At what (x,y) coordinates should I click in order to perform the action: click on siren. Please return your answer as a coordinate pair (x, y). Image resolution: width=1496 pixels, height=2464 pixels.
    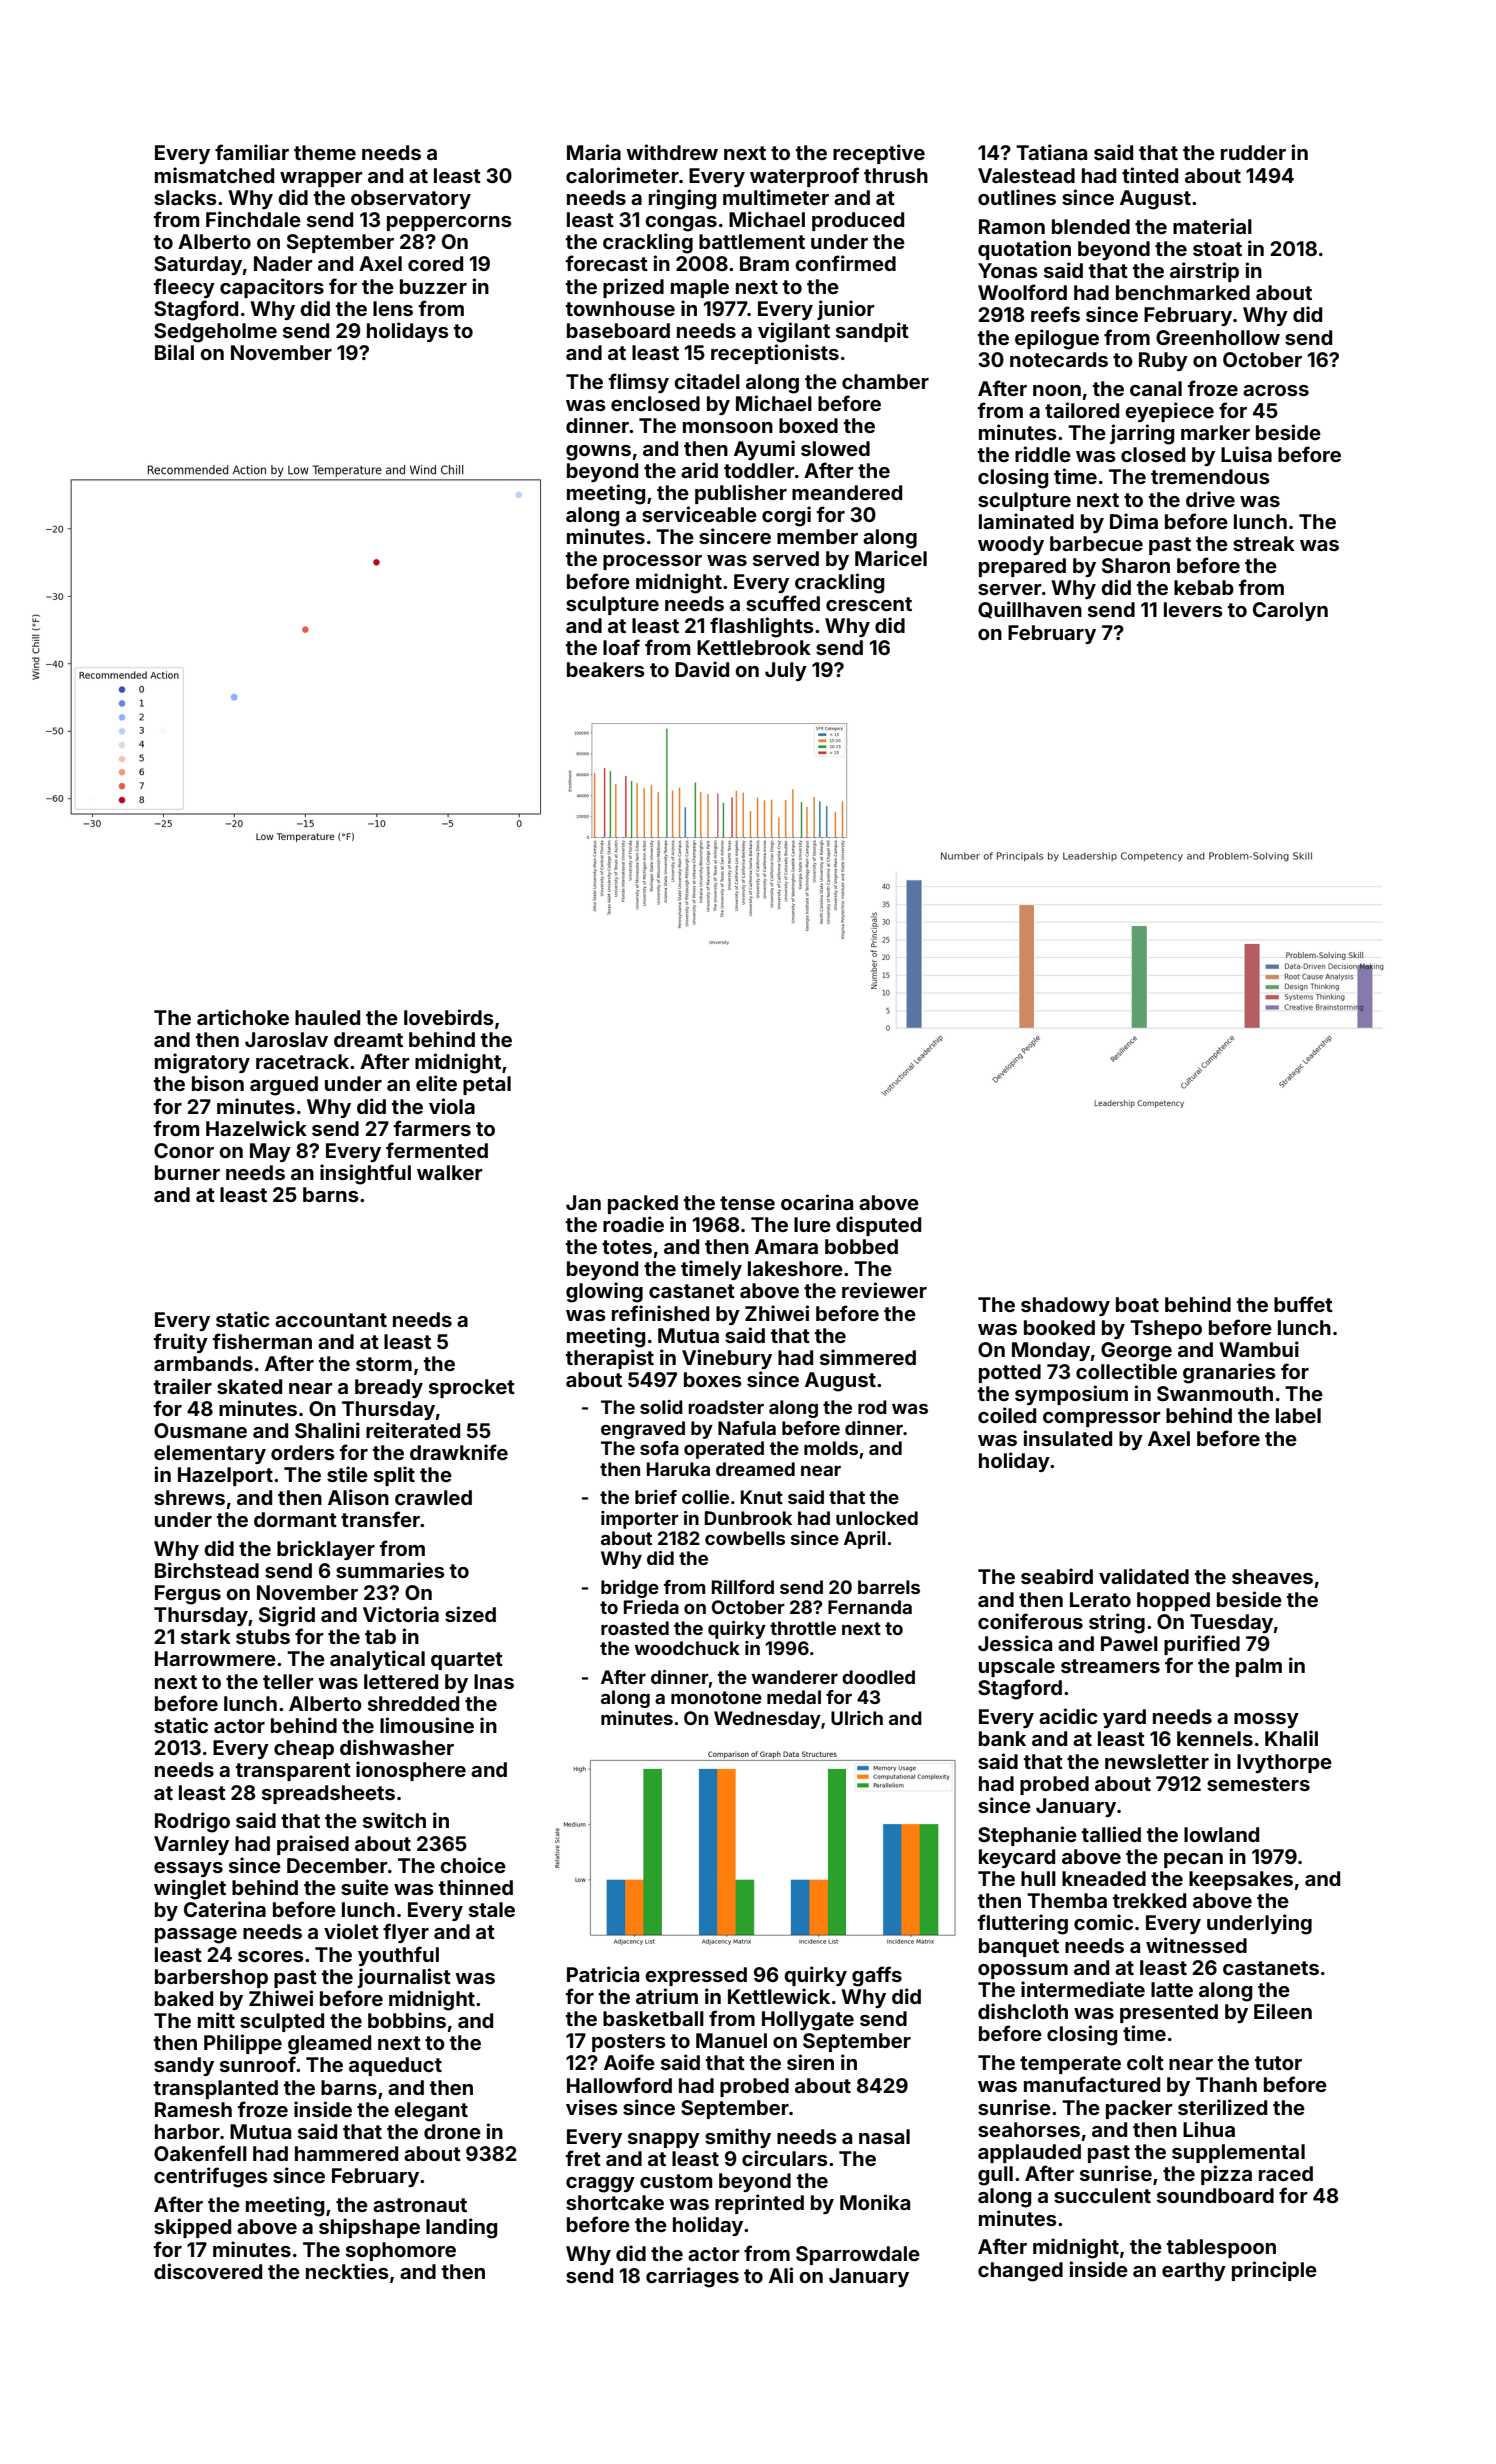
    Looking at the image, I should click on (810, 2062).
